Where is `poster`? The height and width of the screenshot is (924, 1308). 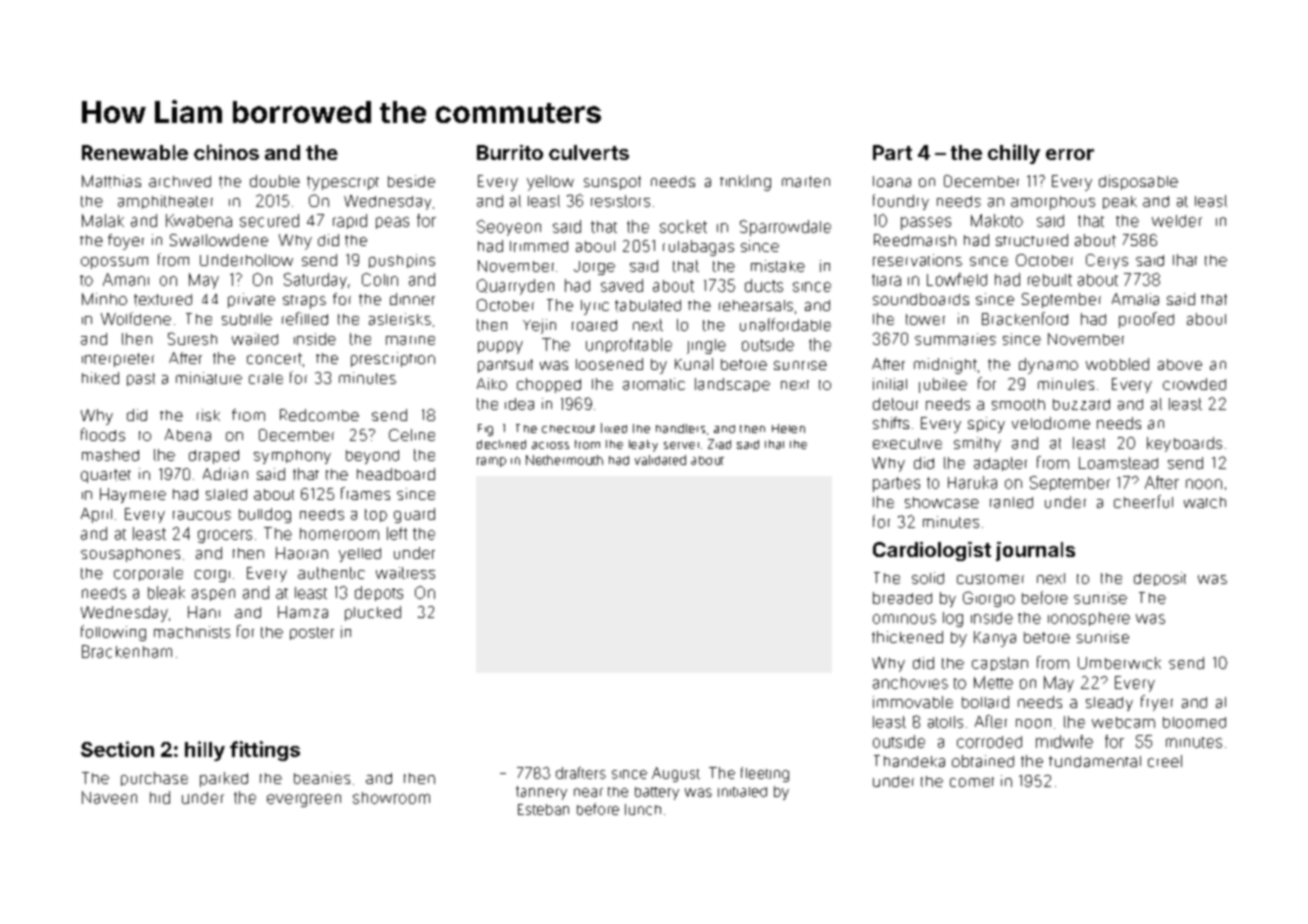 poster is located at coordinates (312, 633).
